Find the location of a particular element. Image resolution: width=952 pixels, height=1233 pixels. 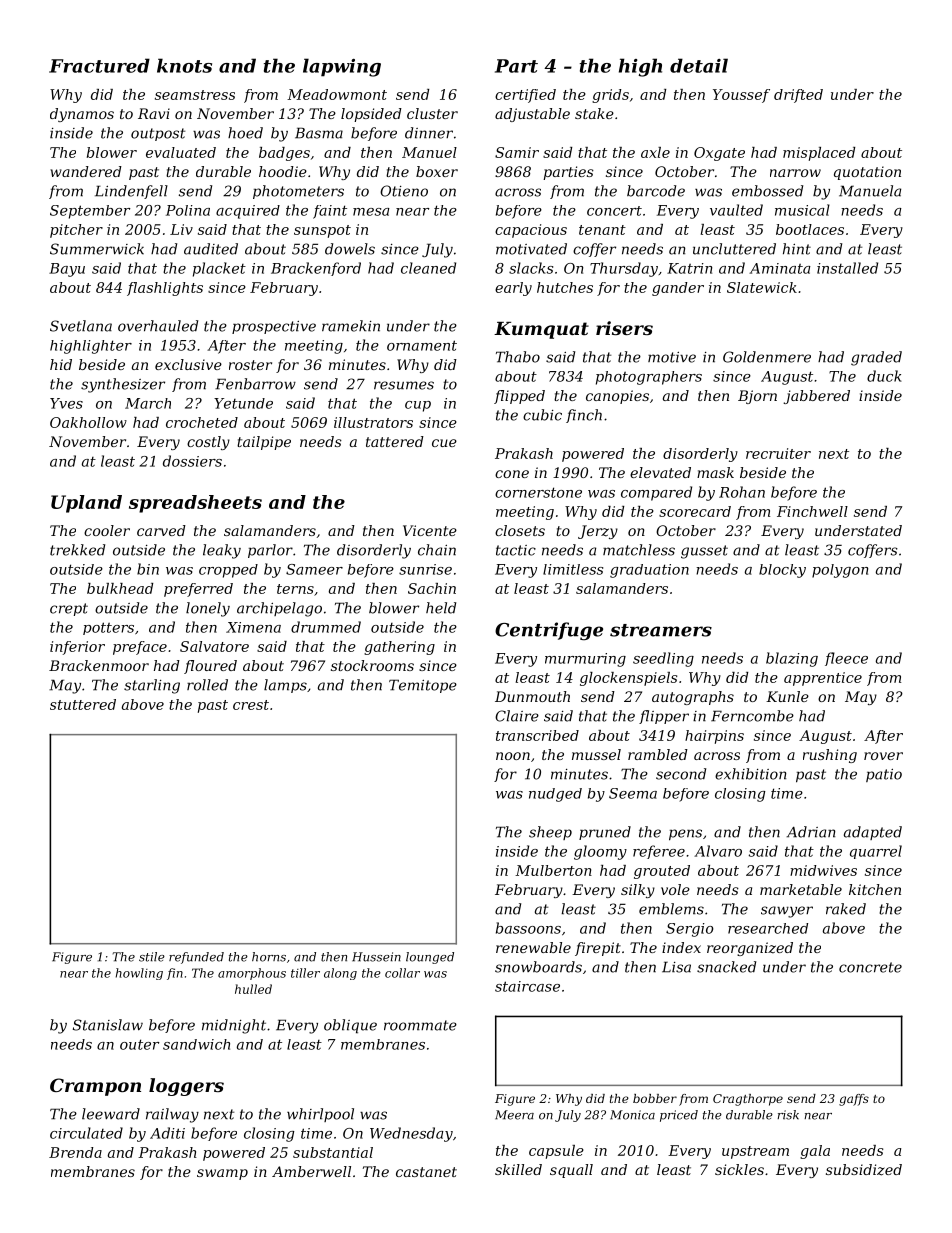

evaluated is located at coordinates (181, 152).
